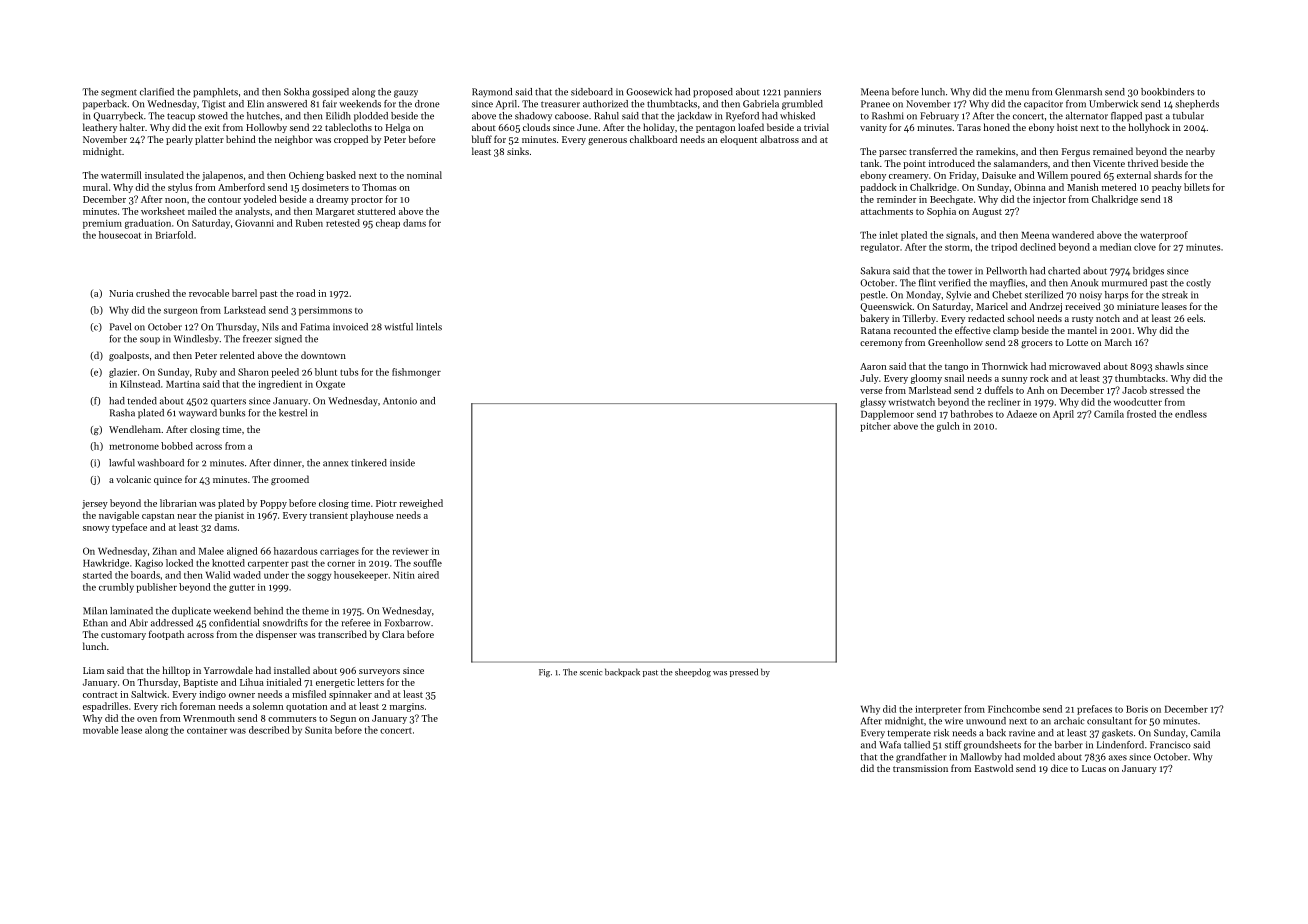 The image size is (1308, 924). What do you see at coordinates (694, 116) in the screenshot?
I see `jackdaw` at bounding box center [694, 116].
